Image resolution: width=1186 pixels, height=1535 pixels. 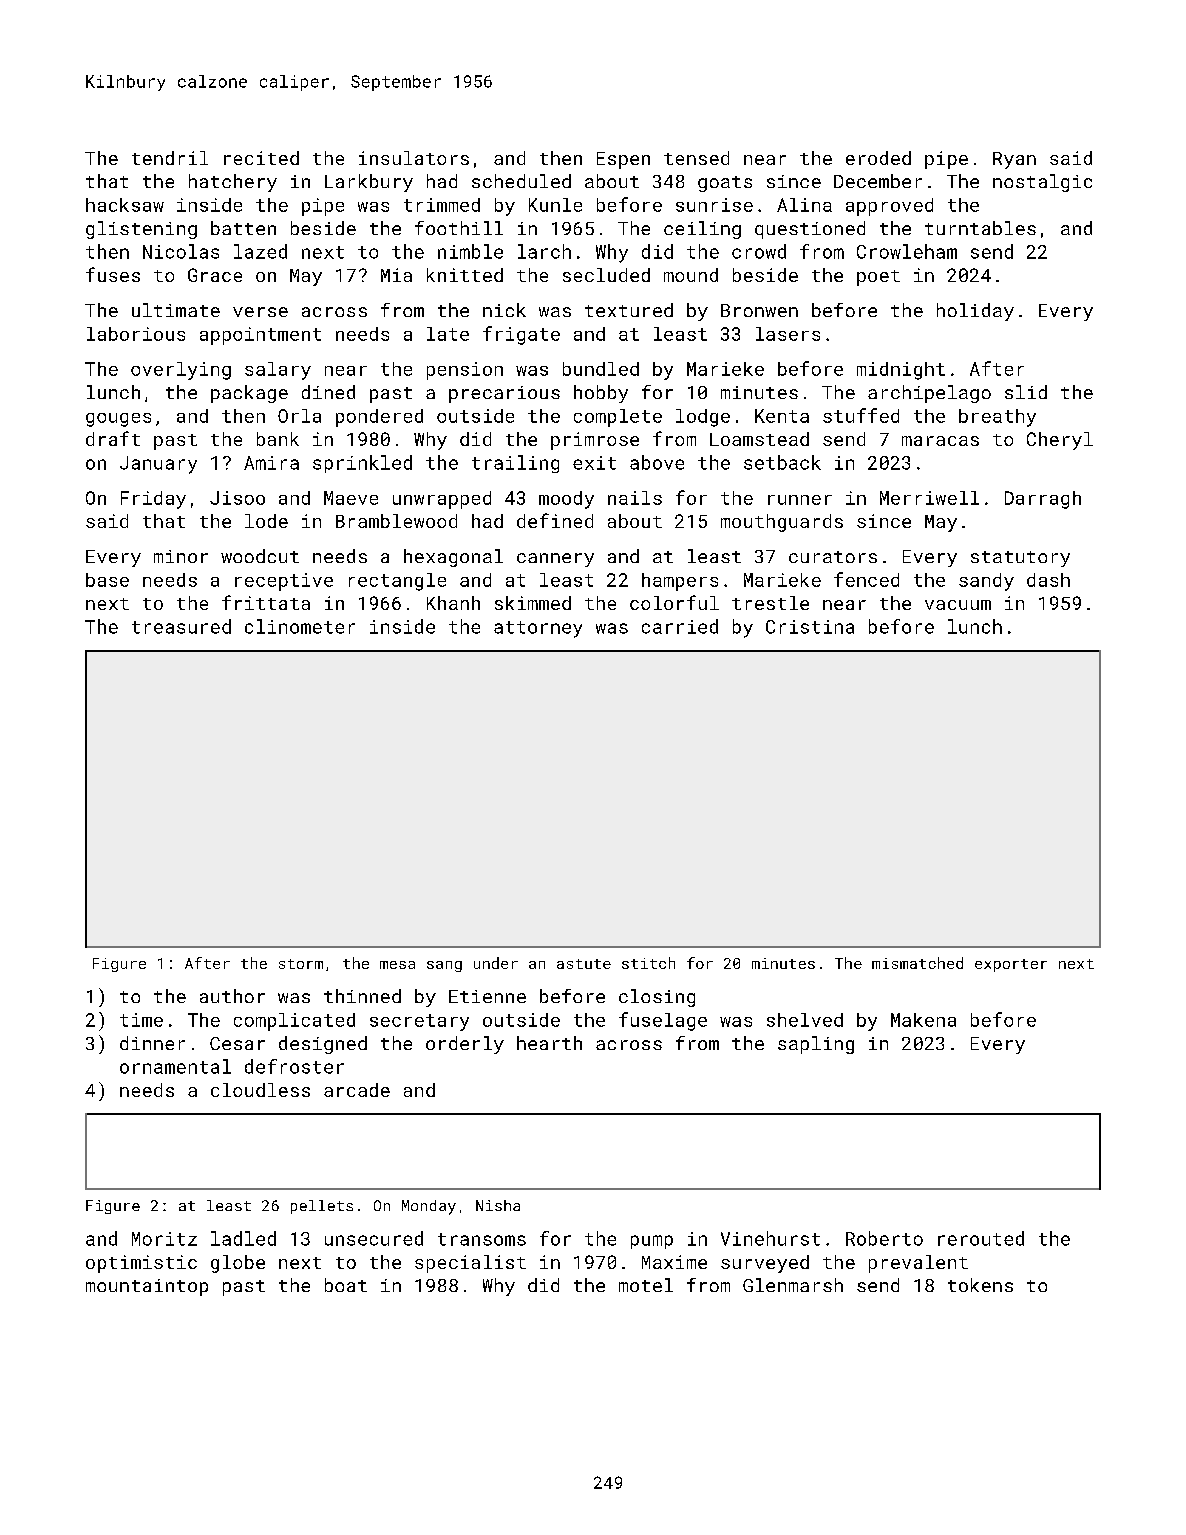 I want to click on ornamental, so click(x=175, y=1066).
